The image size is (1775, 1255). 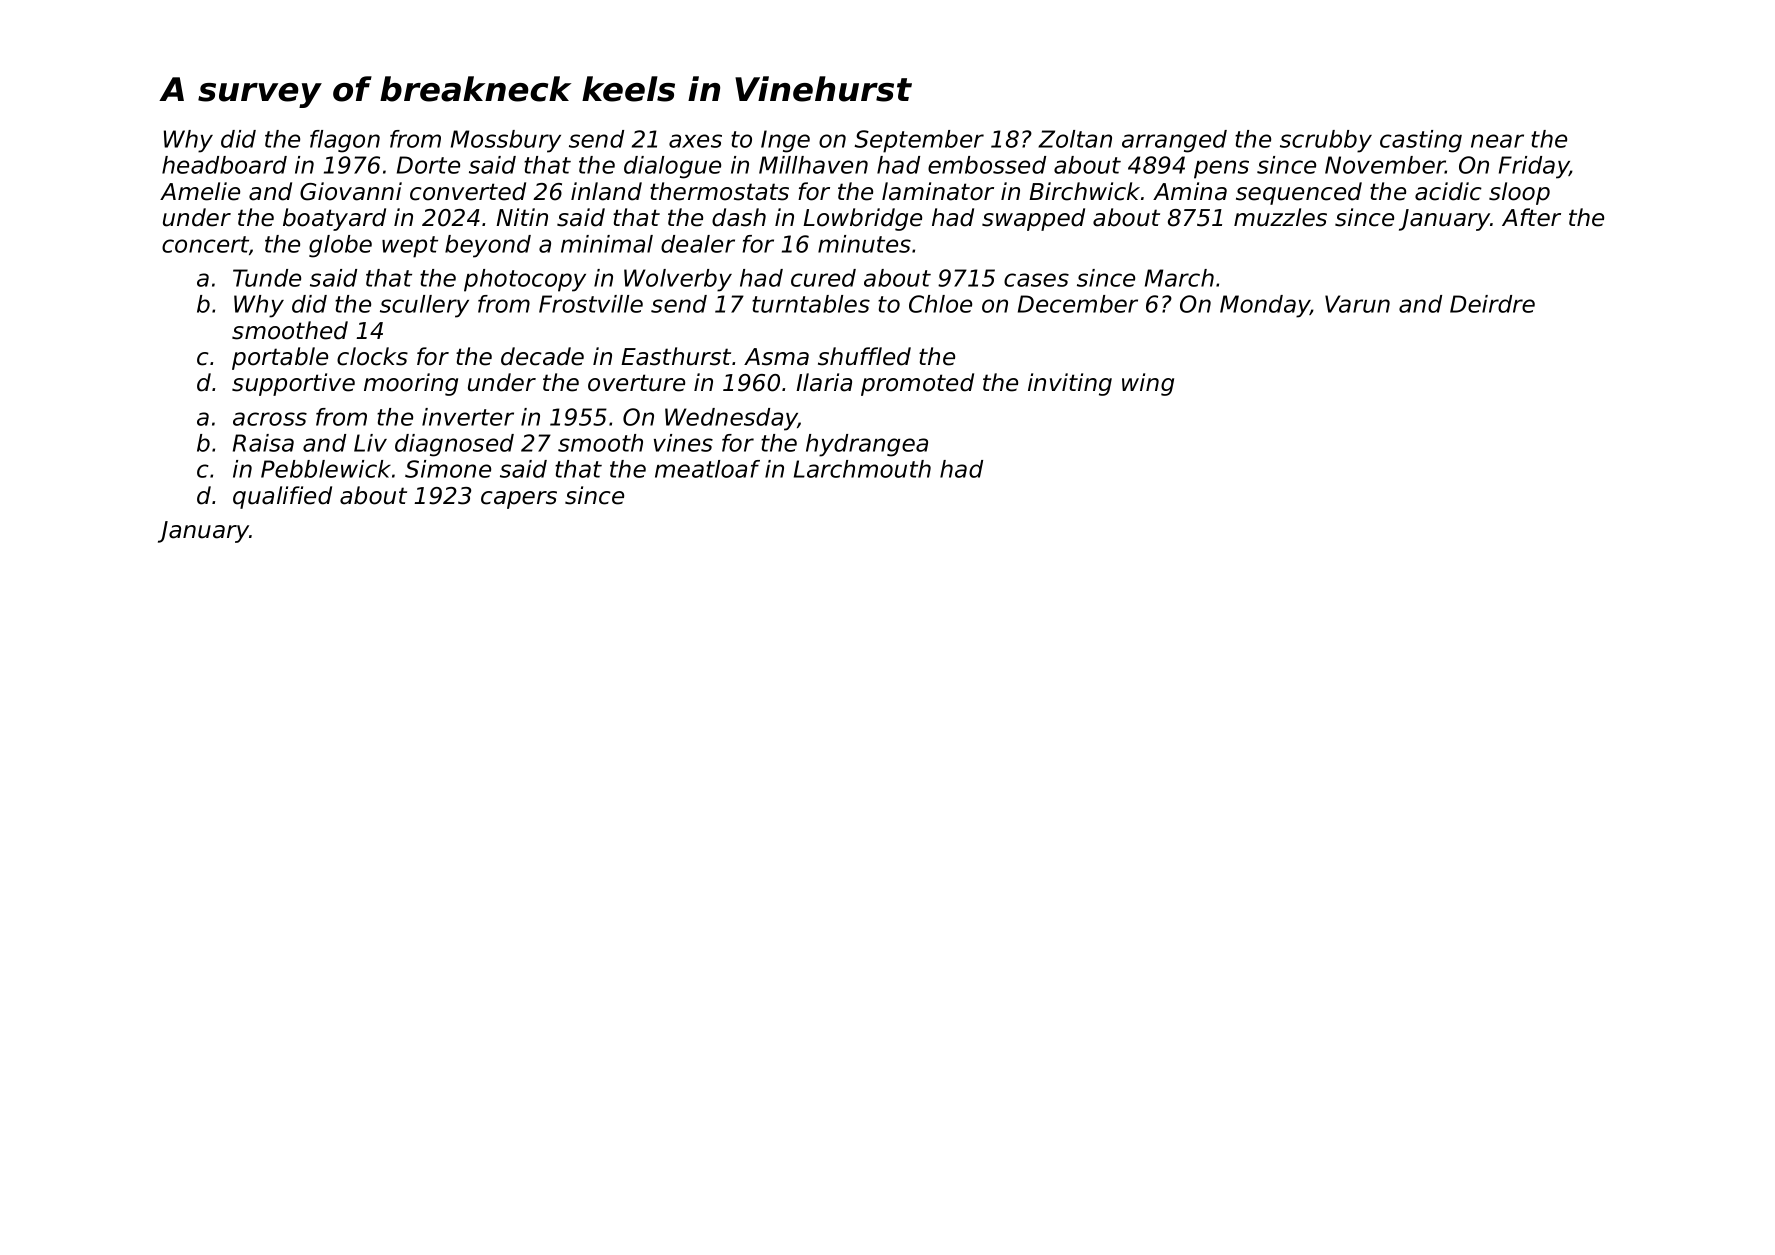 I want to click on qualified, so click(x=282, y=497).
